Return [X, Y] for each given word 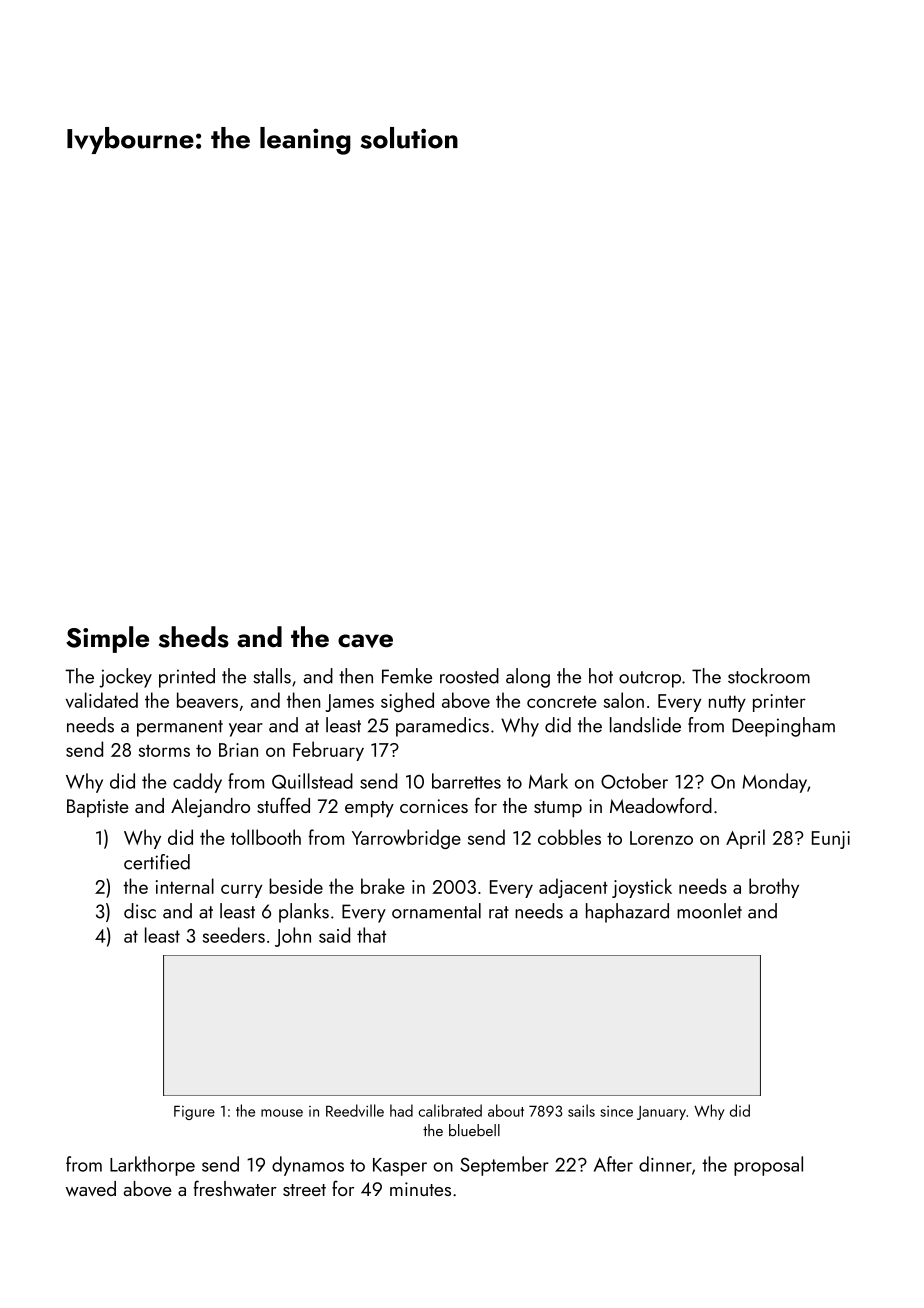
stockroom [769, 676]
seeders [234, 935]
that [371, 935]
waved [91, 1188]
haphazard [627, 913]
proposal [768, 1166]
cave [365, 641]
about [506, 1110]
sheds [194, 637]
